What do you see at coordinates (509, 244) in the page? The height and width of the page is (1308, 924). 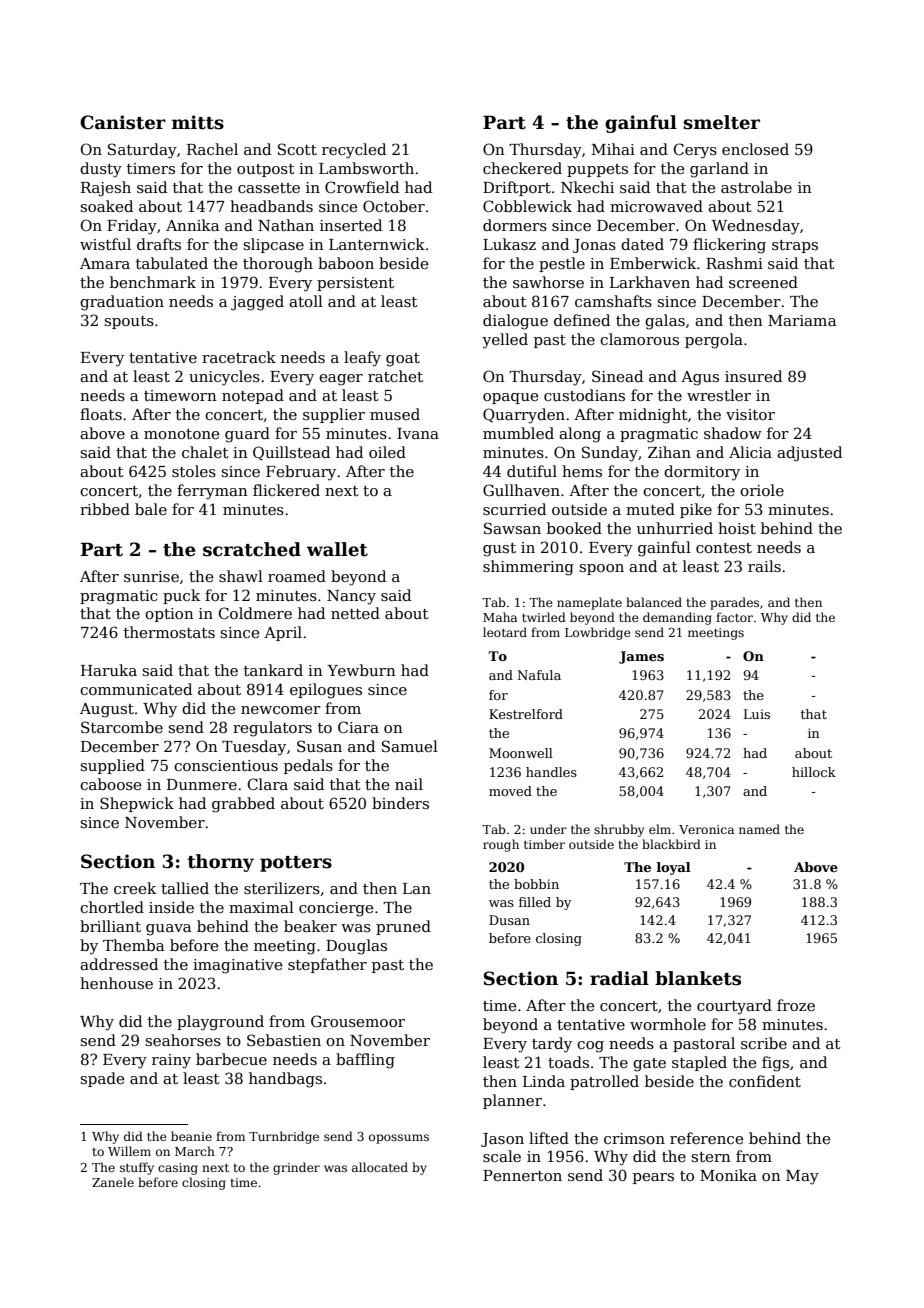 I see `Lukasz` at bounding box center [509, 244].
